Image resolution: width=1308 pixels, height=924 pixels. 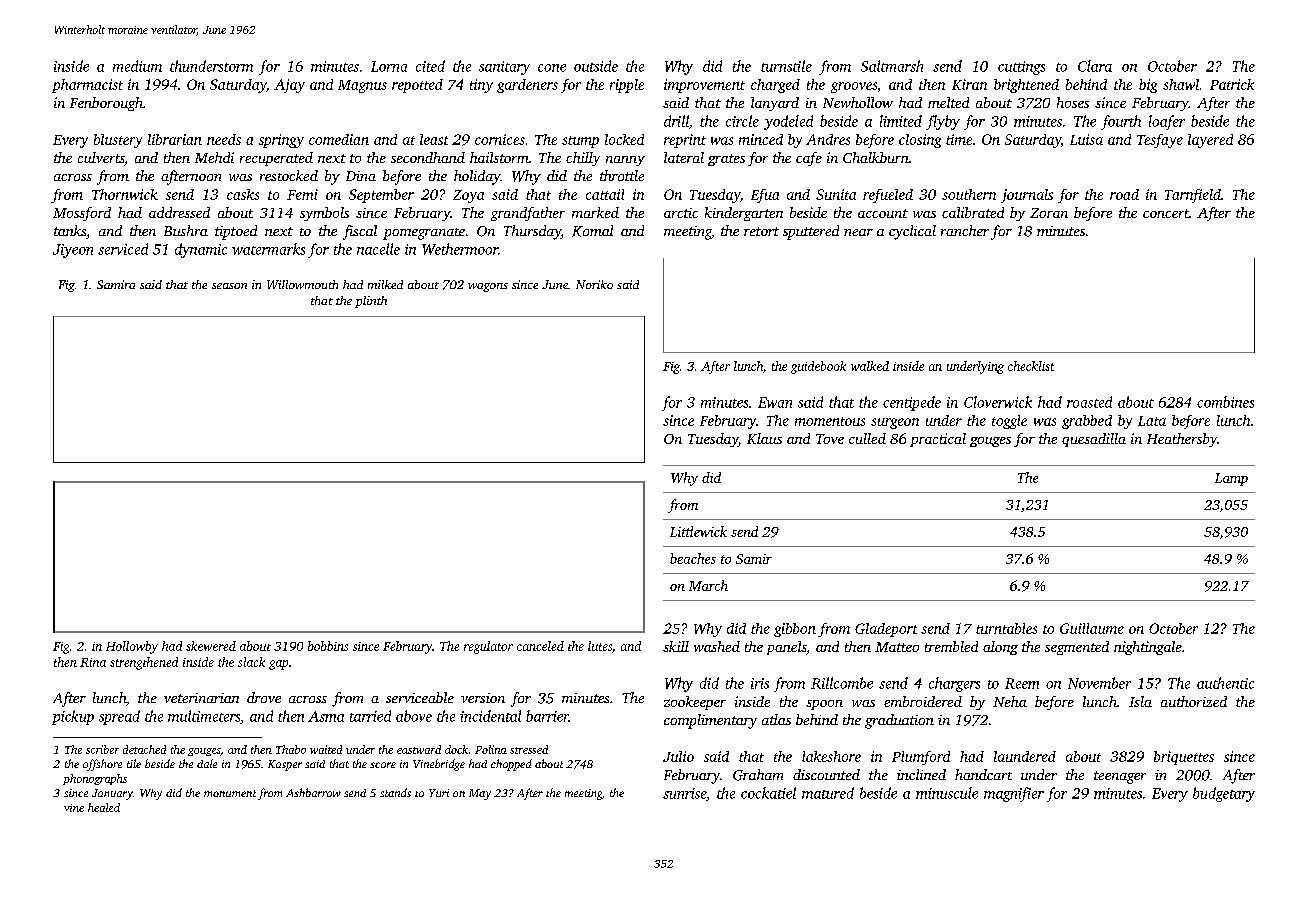 What do you see at coordinates (419, 749) in the screenshot?
I see `eastward` at bounding box center [419, 749].
